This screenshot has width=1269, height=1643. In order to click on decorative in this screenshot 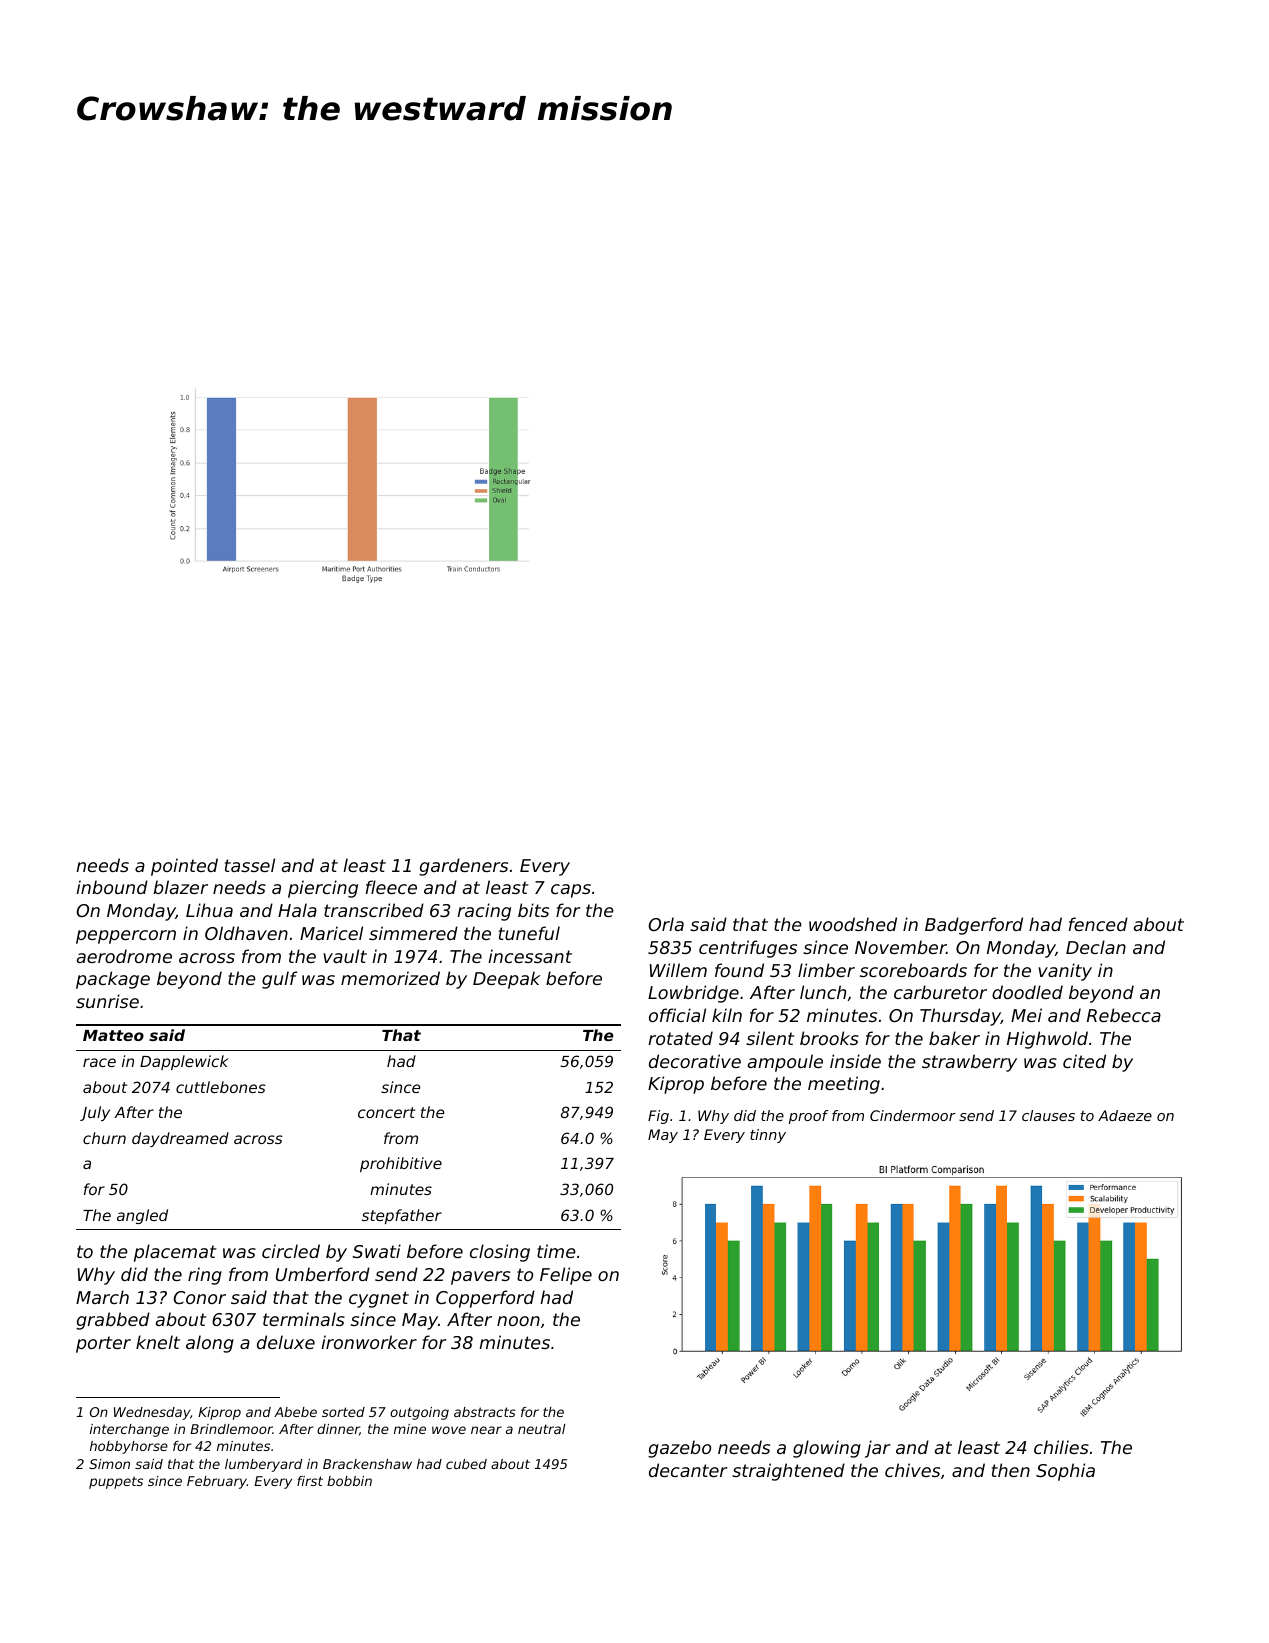, I will do `click(695, 1061)`.
